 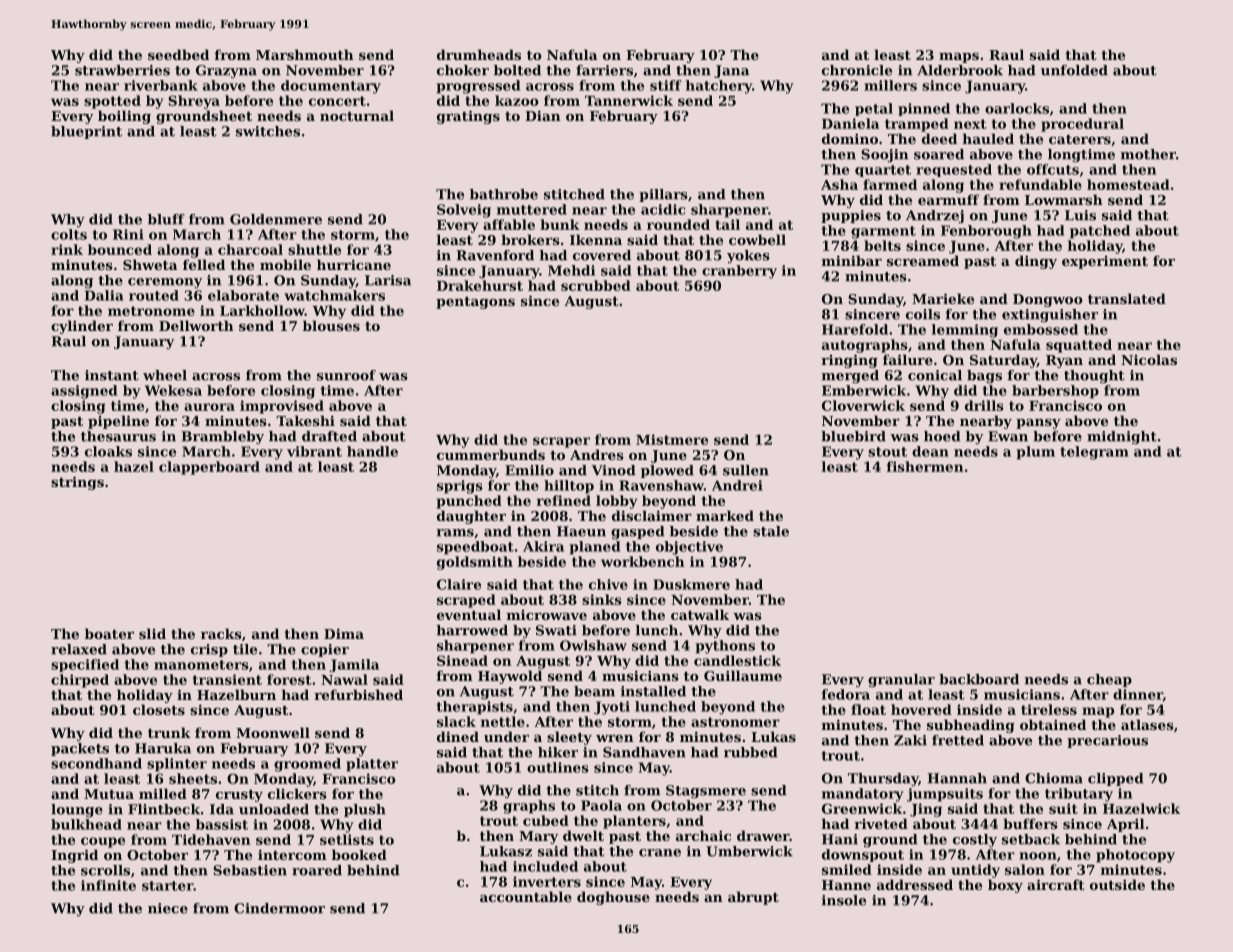 What do you see at coordinates (1127, 298) in the document?
I see `translated` at bounding box center [1127, 298].
